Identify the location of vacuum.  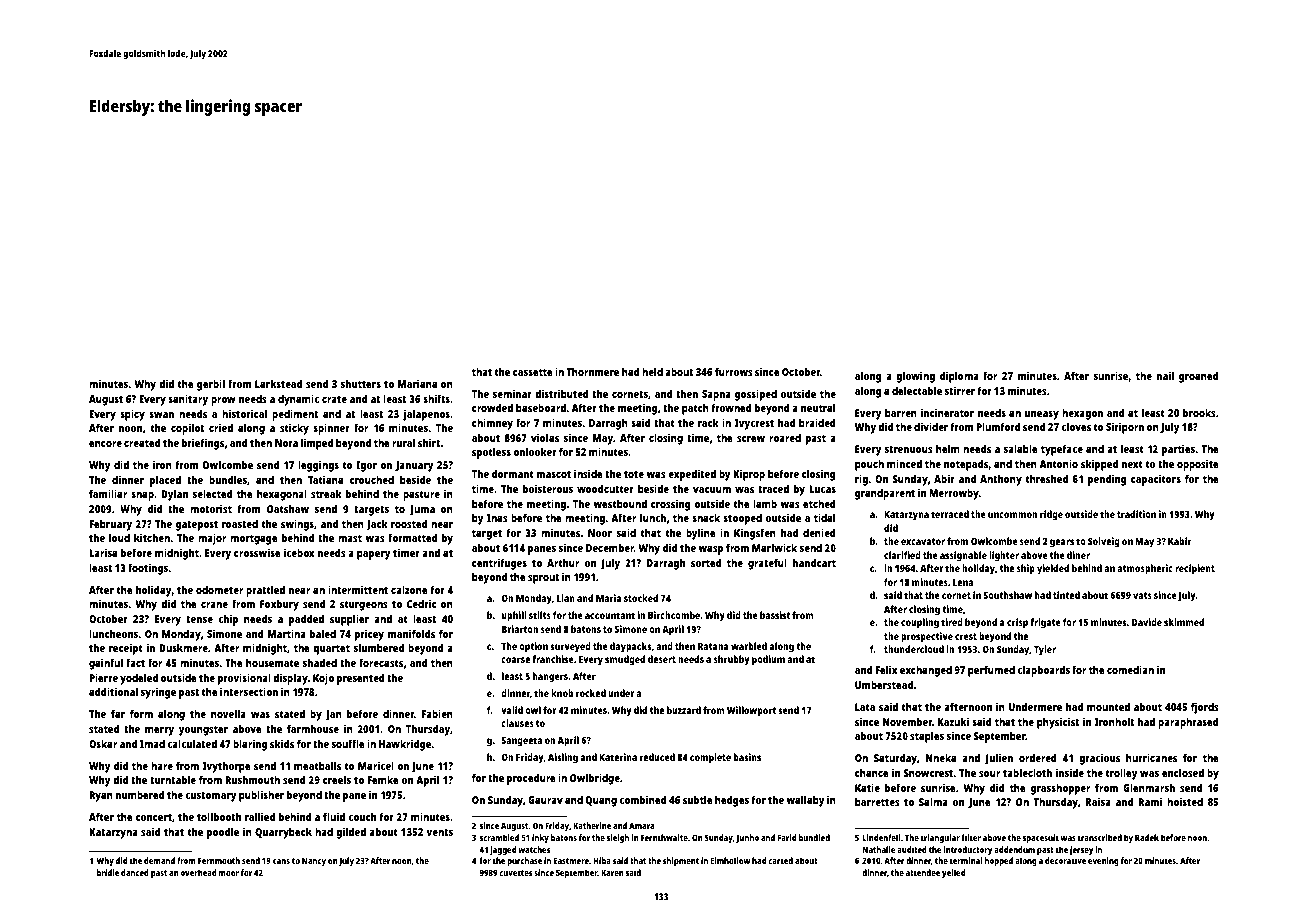
(712, 490).
